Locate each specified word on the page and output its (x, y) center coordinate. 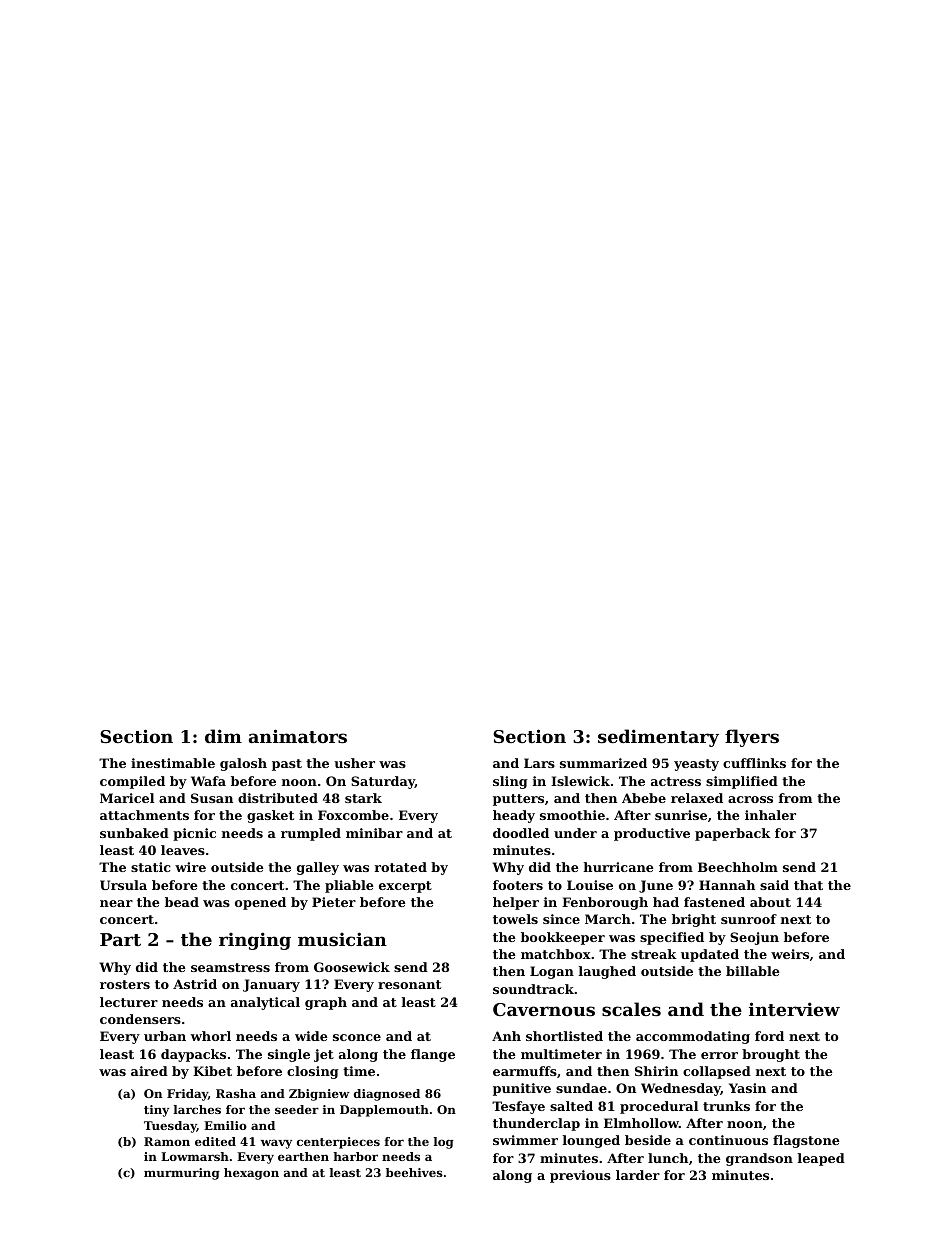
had (666, 902)
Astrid (195, 984)
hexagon (251, 1174)
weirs (790, 954)
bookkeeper (563, 938)
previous (580, 1176)
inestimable (173, 763)
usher (354, 763)
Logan (552, 972)
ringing (255, 941)
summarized (603, 763)
